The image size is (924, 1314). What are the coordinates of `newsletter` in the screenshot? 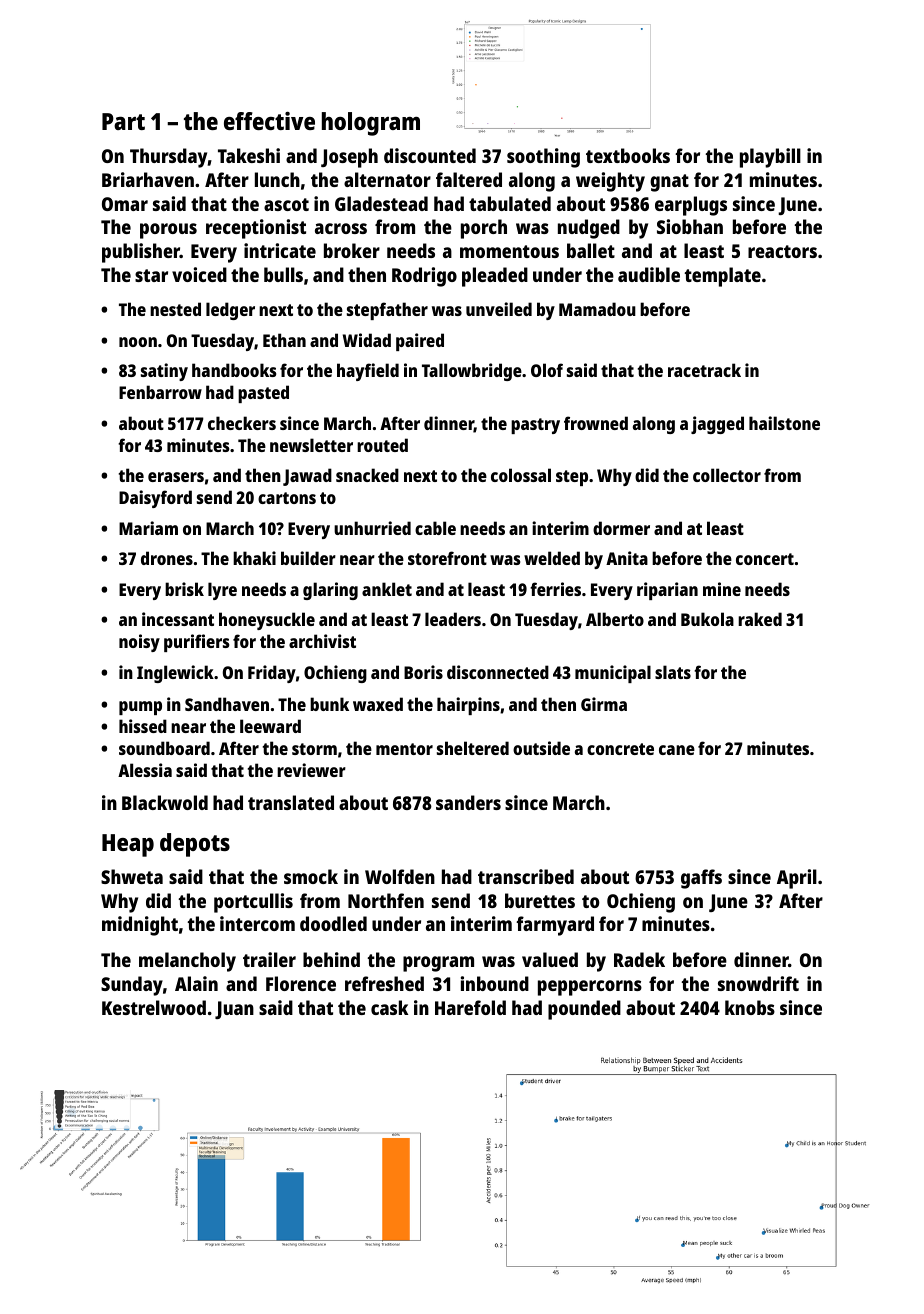 It's located at (311, 445).
